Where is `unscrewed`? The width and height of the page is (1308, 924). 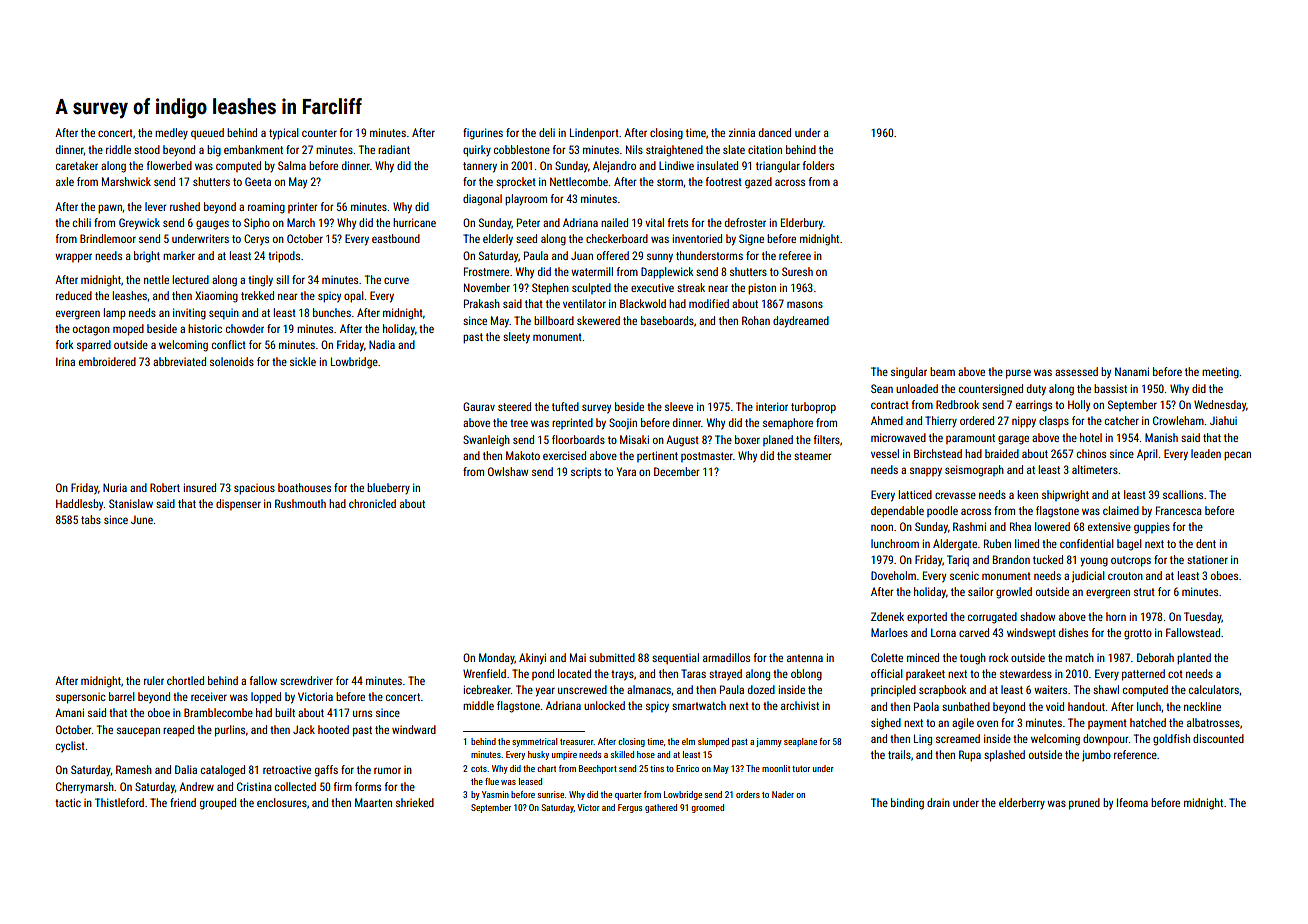
unscrewed is located at coordinates (582, 689).
